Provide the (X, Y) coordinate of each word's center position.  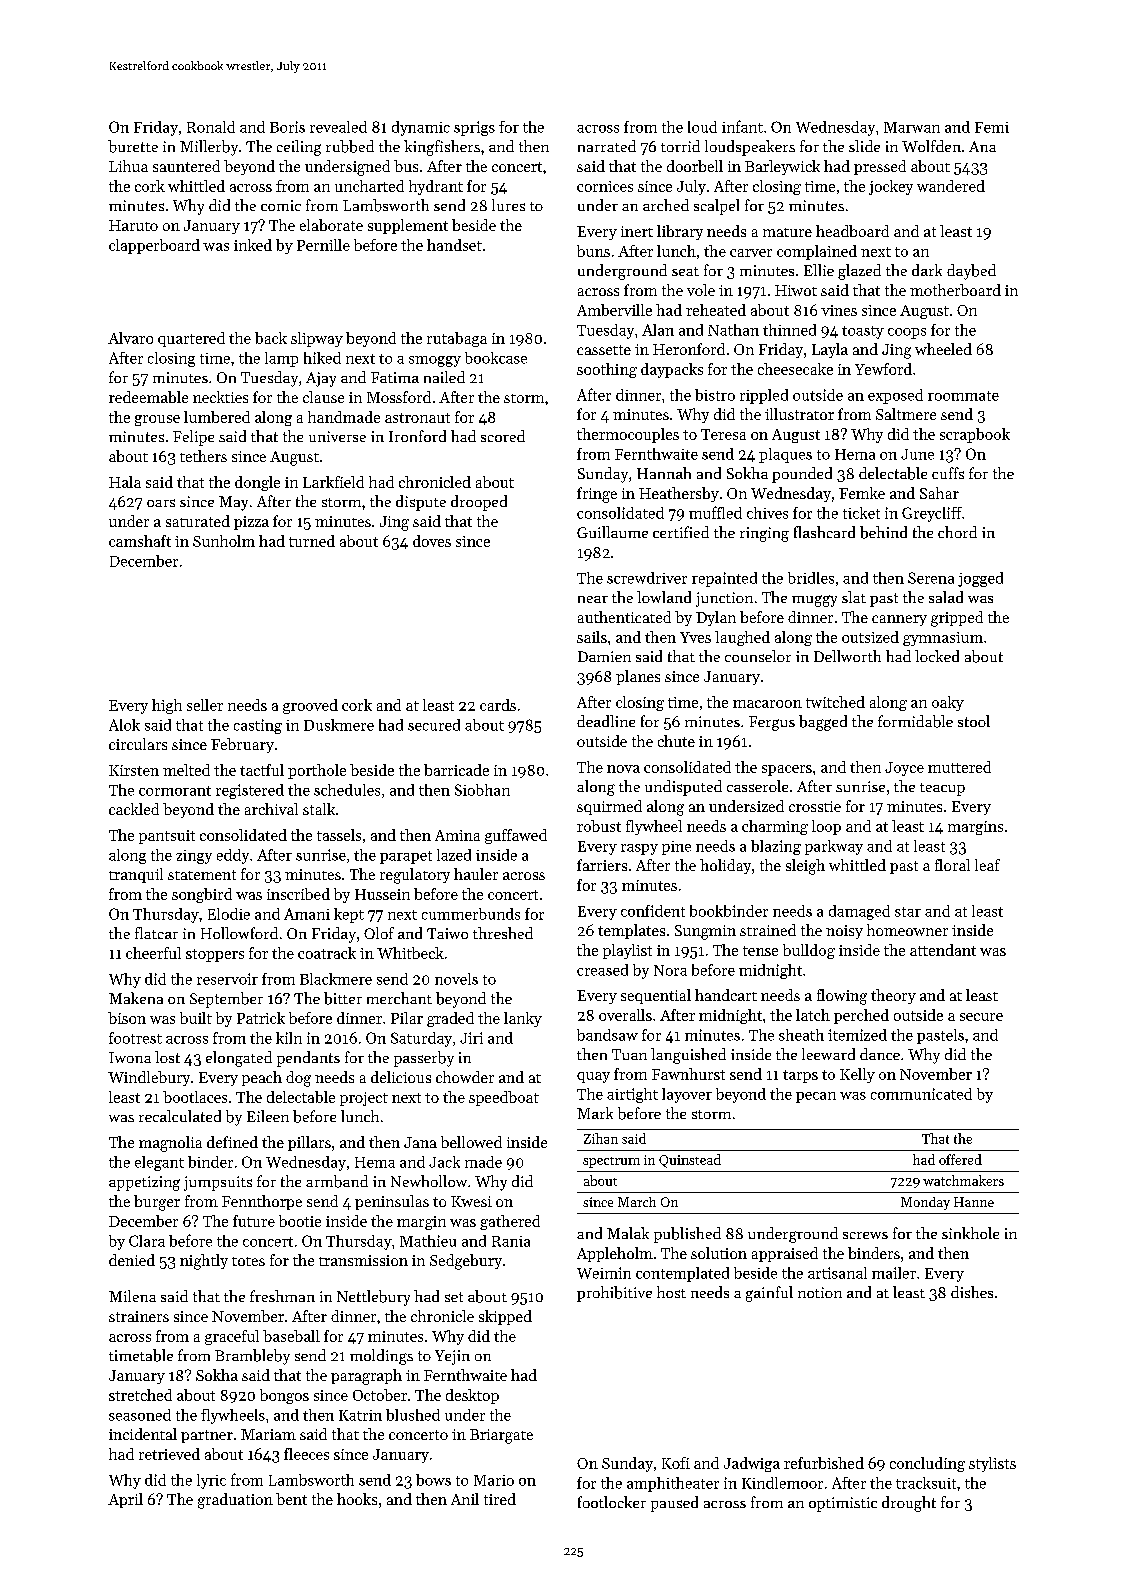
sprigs (474, 128)
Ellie (819, 270)
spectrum (611, 1162)
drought (909, 1504)
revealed (338, 127)
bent (291, 1499)
